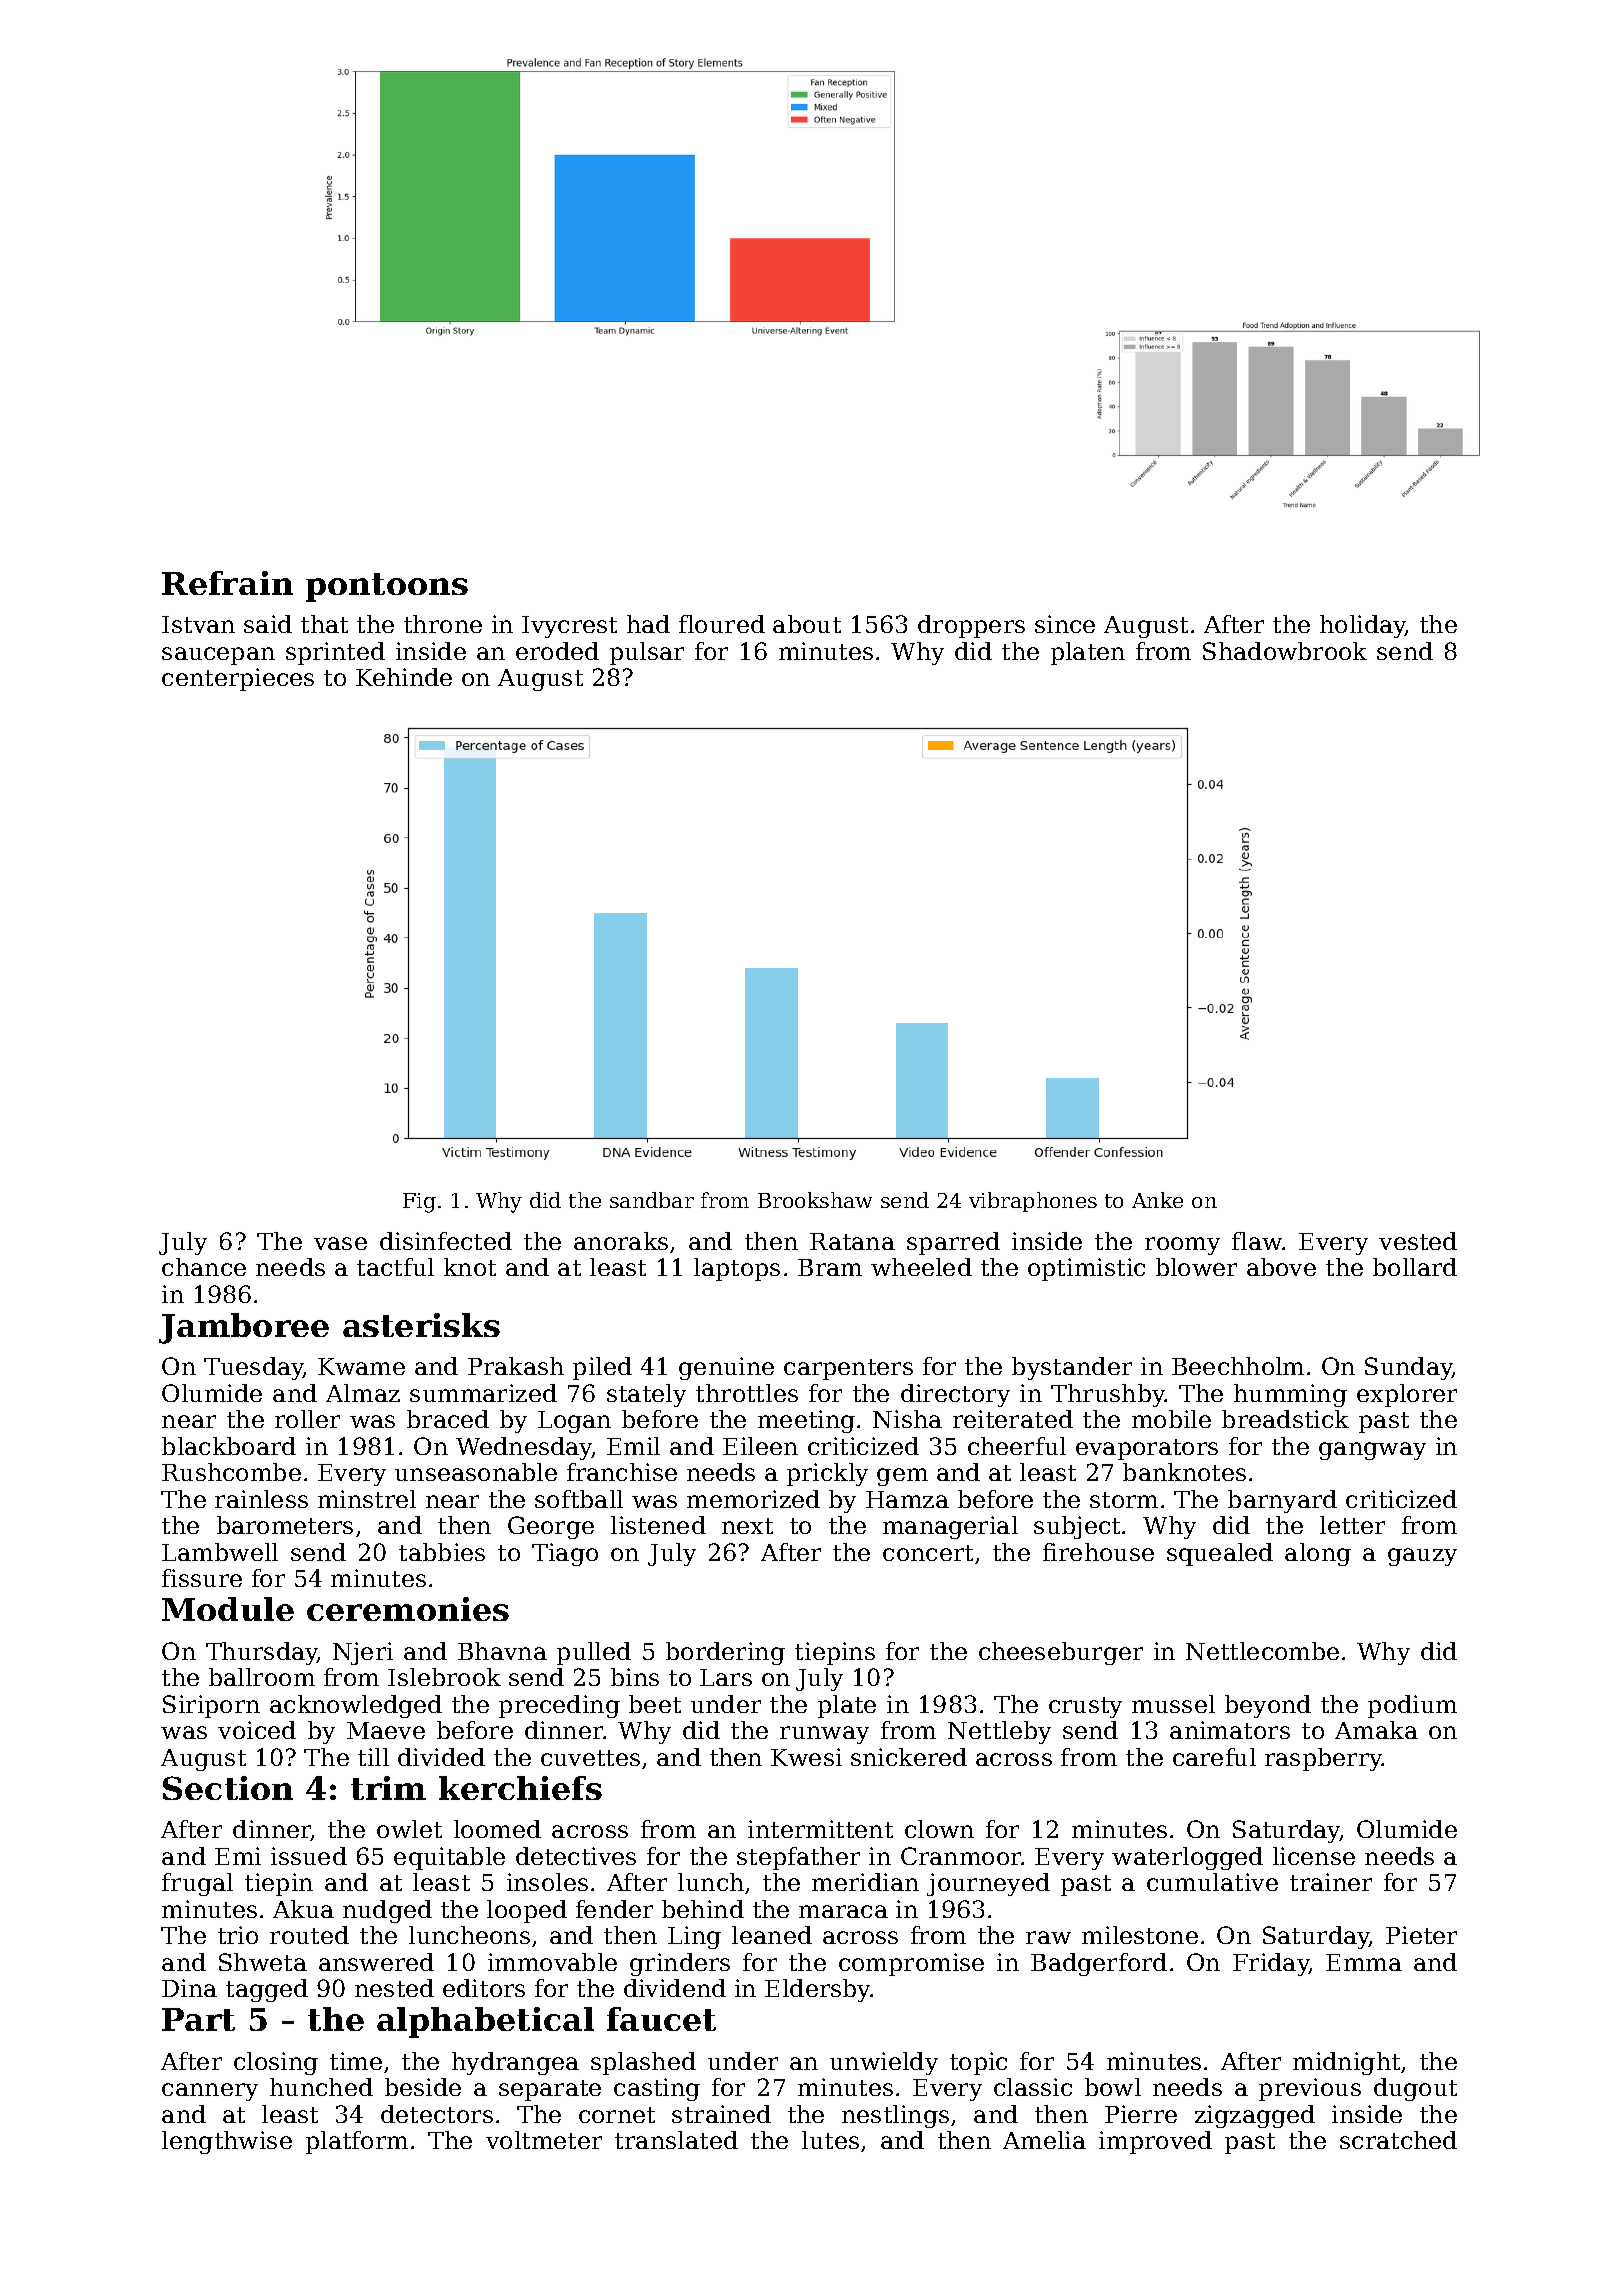  What do you see at coordinates (197, 1884) in the image?
I see `frugal` at bounding box center [197, 1884].
